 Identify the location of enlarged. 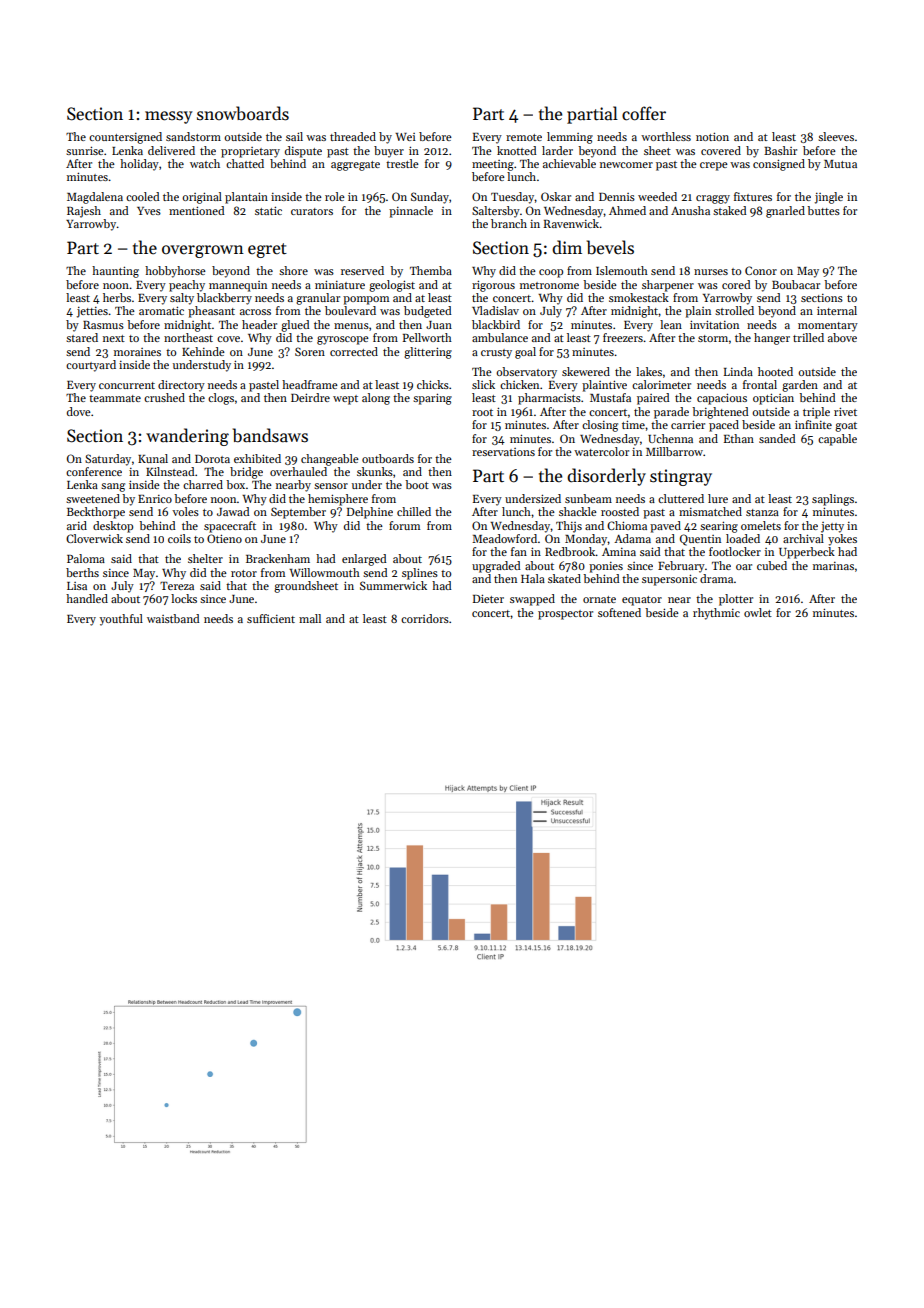
(364, 560).
